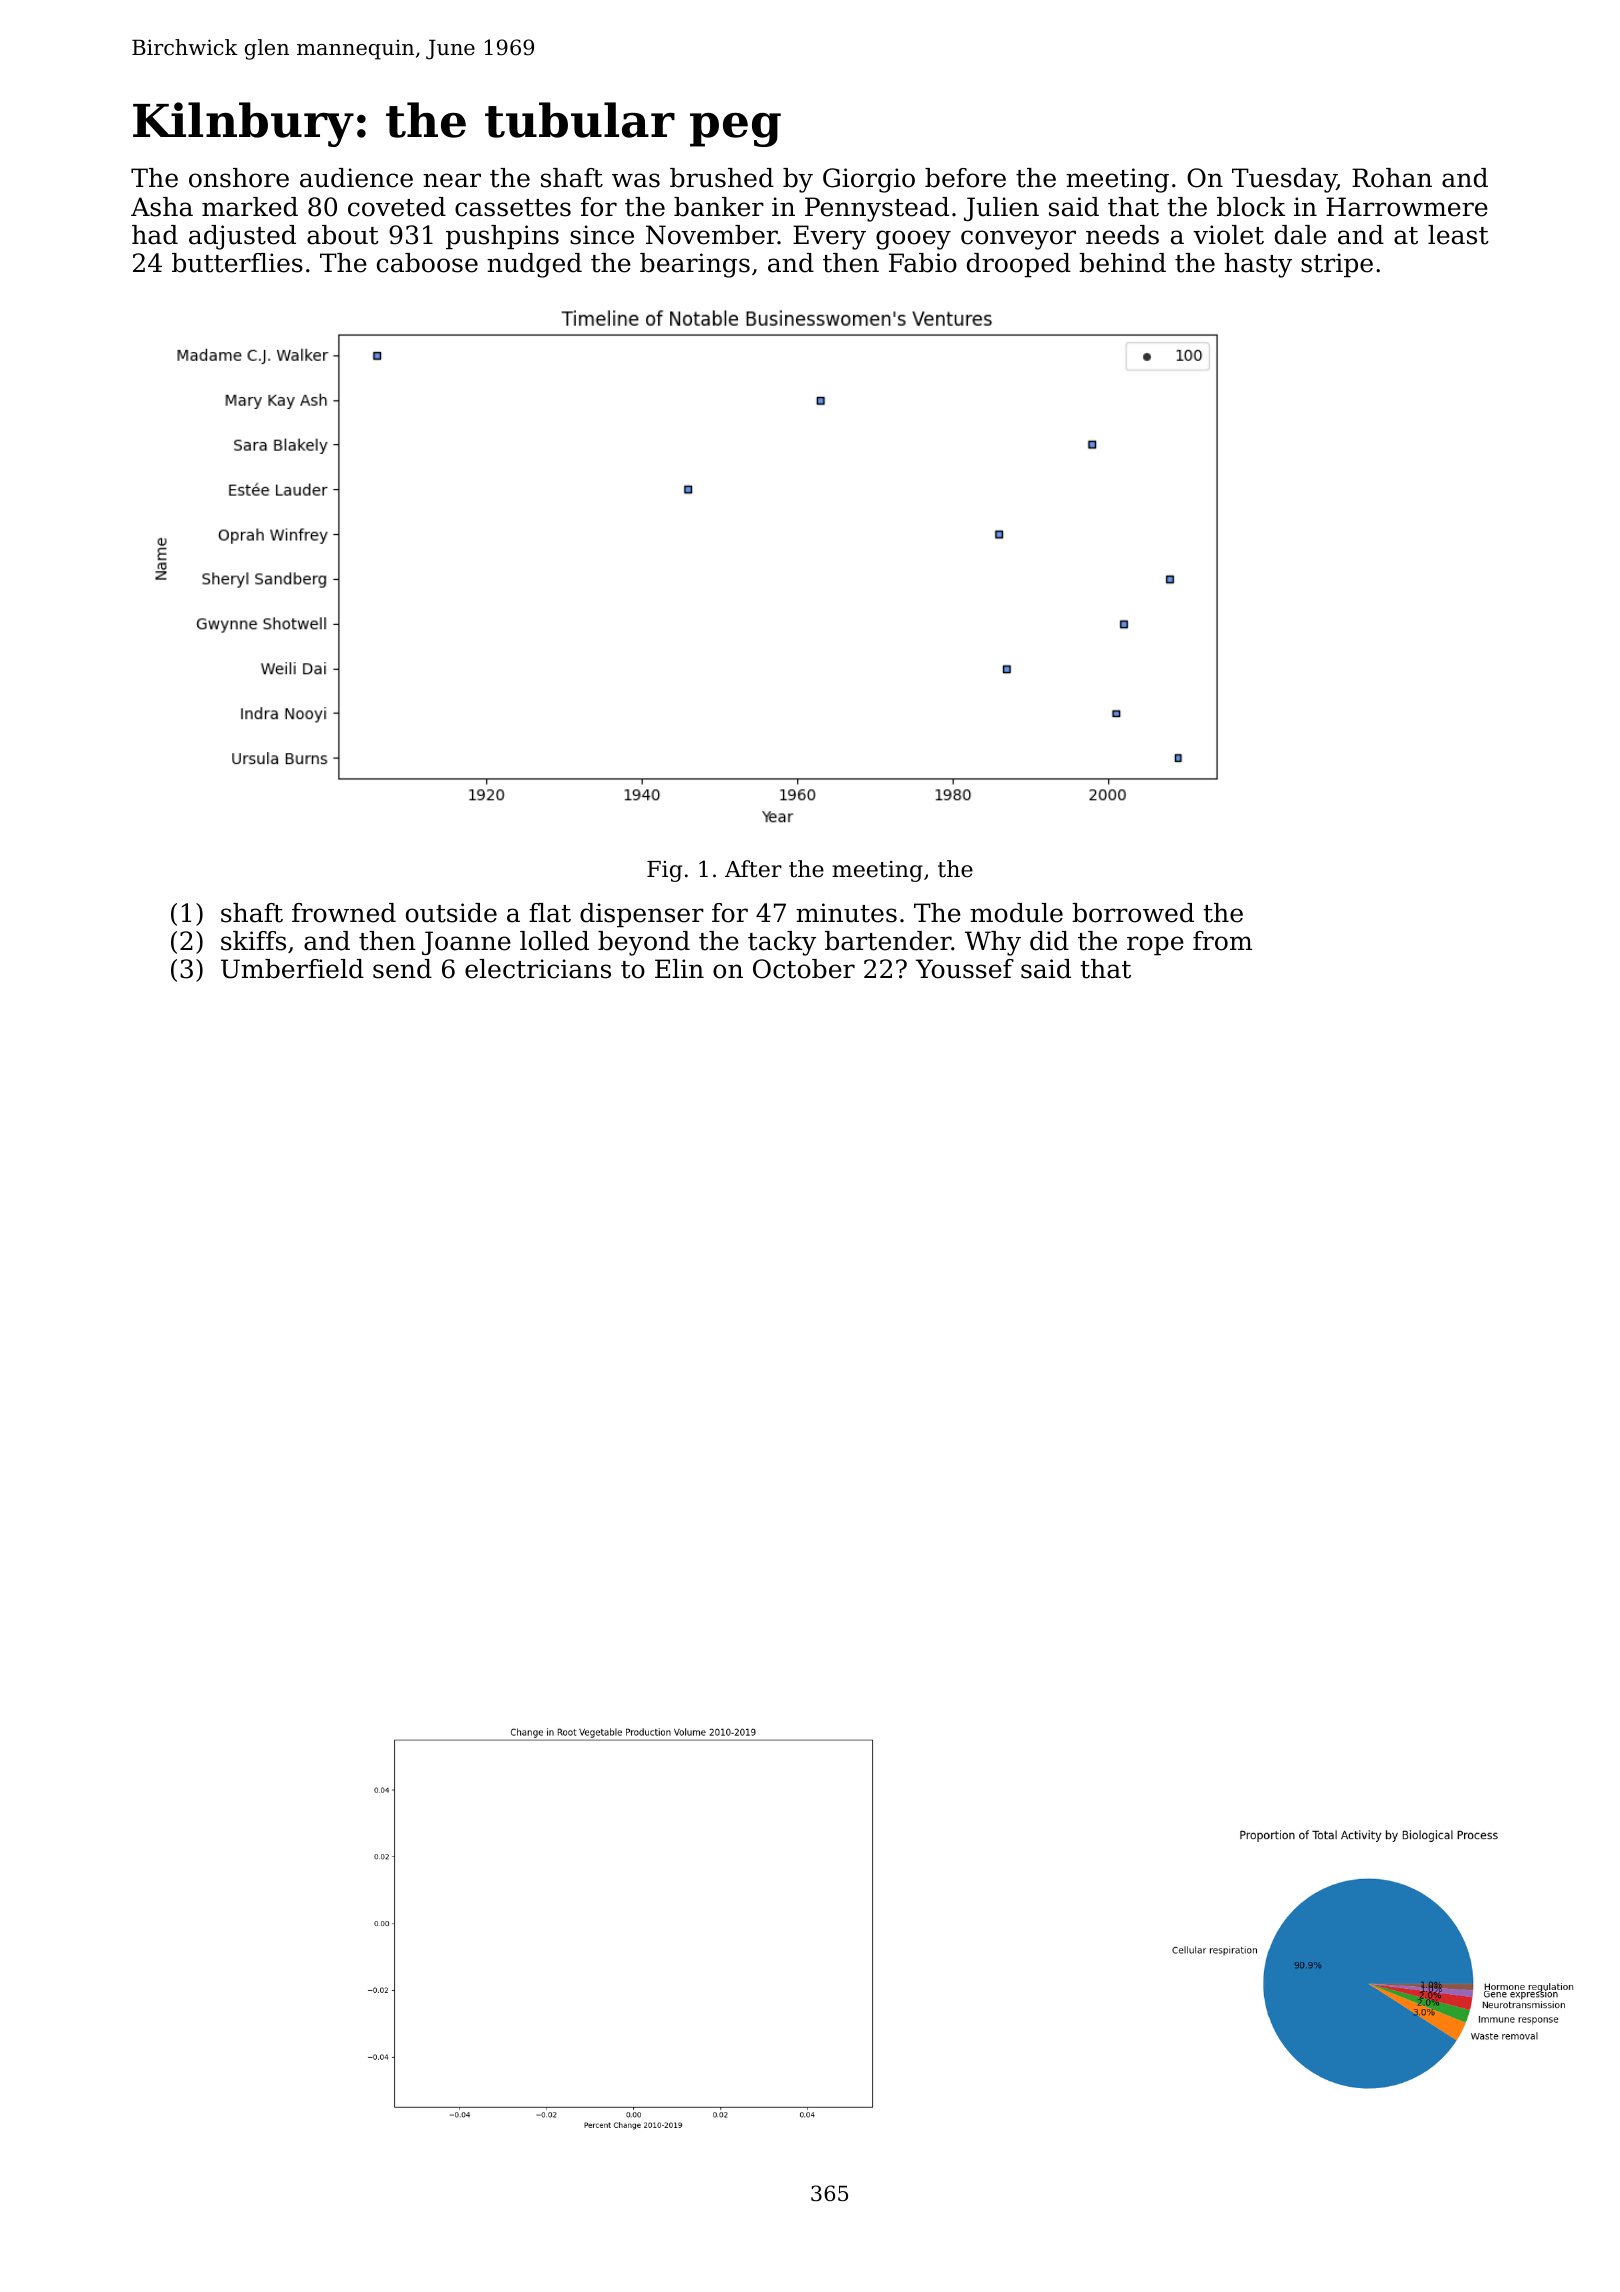 This image has width=1620, height=2292. I want to click on tacky, so click(782, 943).
